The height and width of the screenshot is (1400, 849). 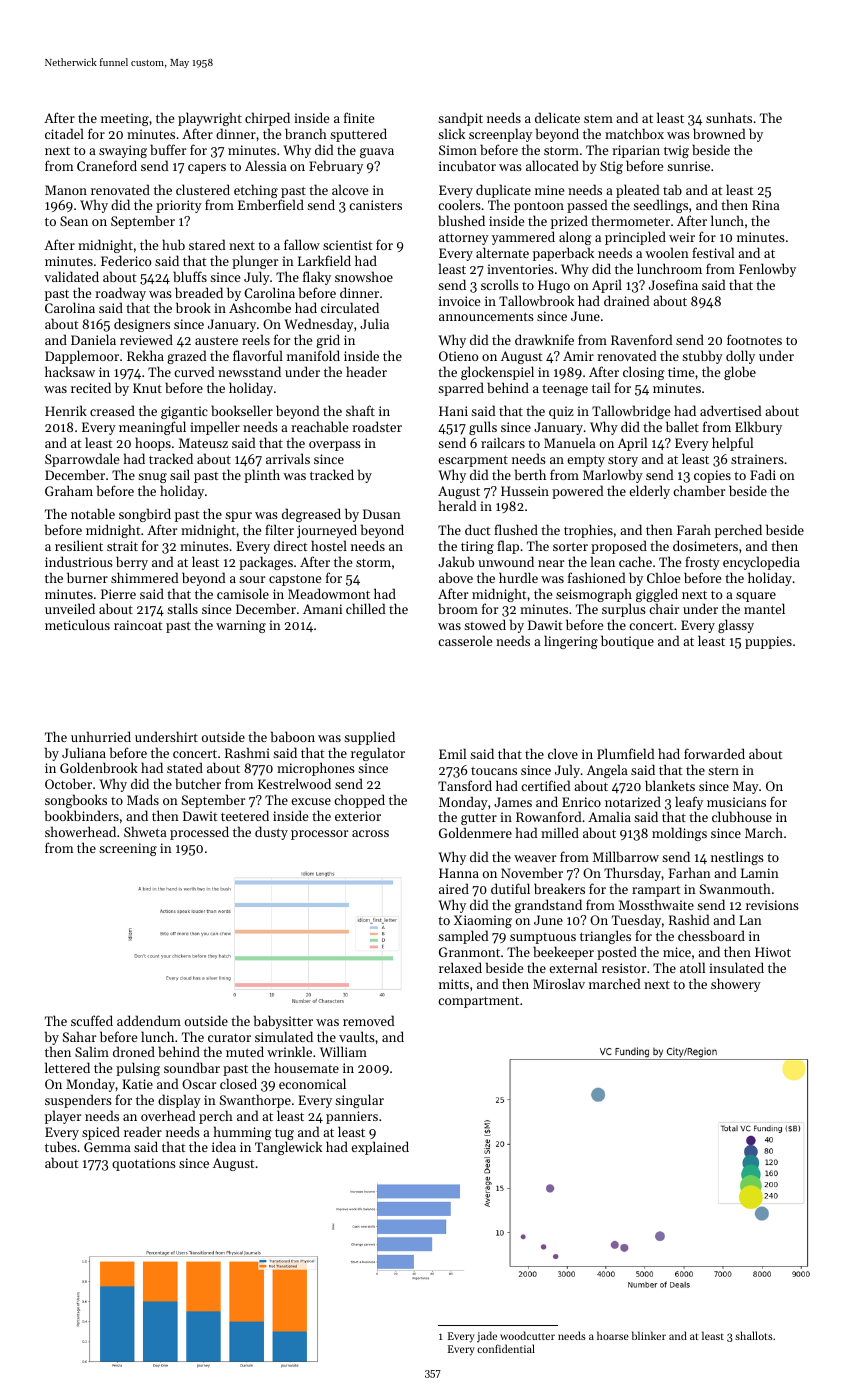 I want to click on Sahar, so click(x=79, y=1036).
